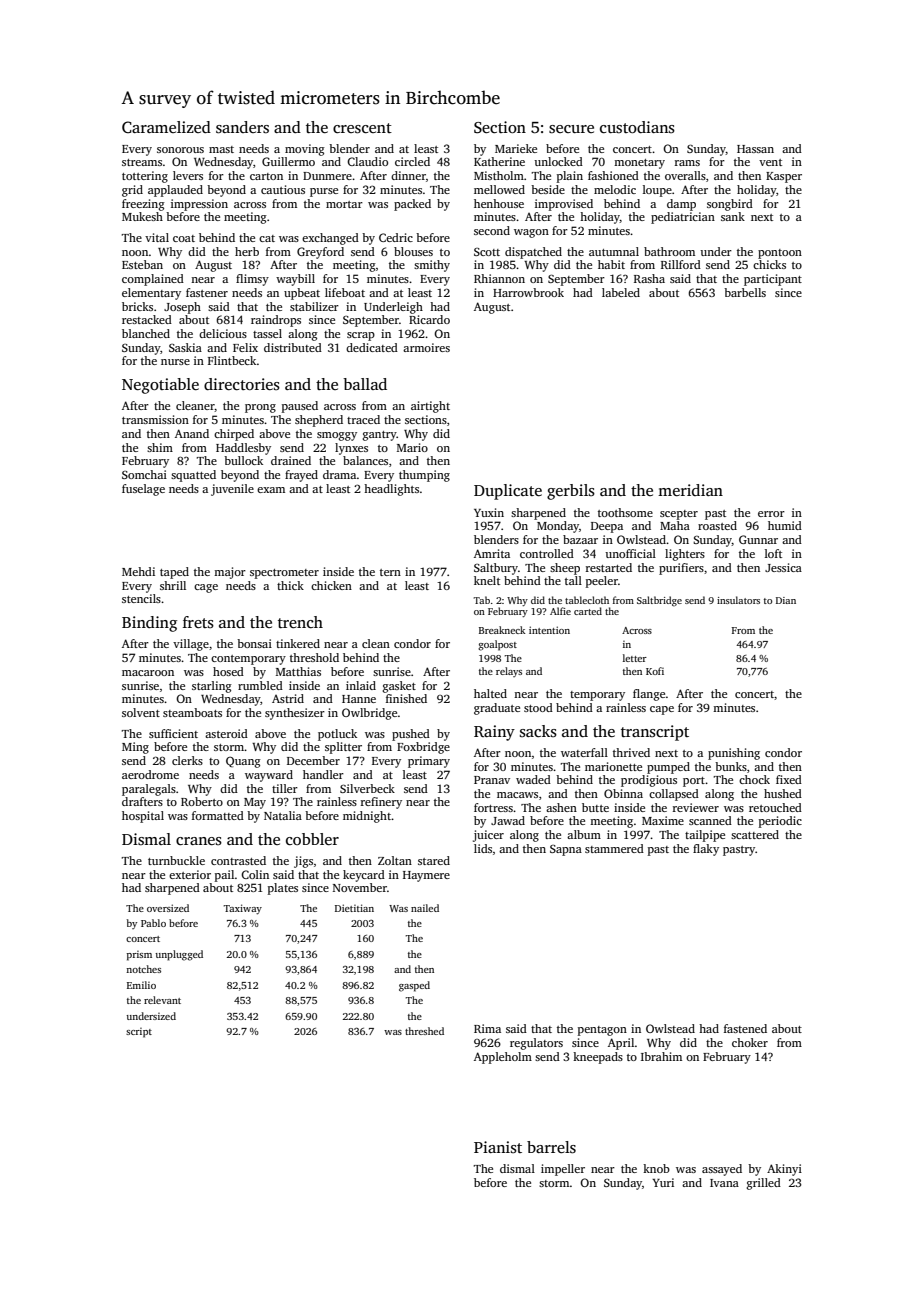 The height and width of the screenshot is (1308, 924). I want to click on barbells, so click(745, 292).
